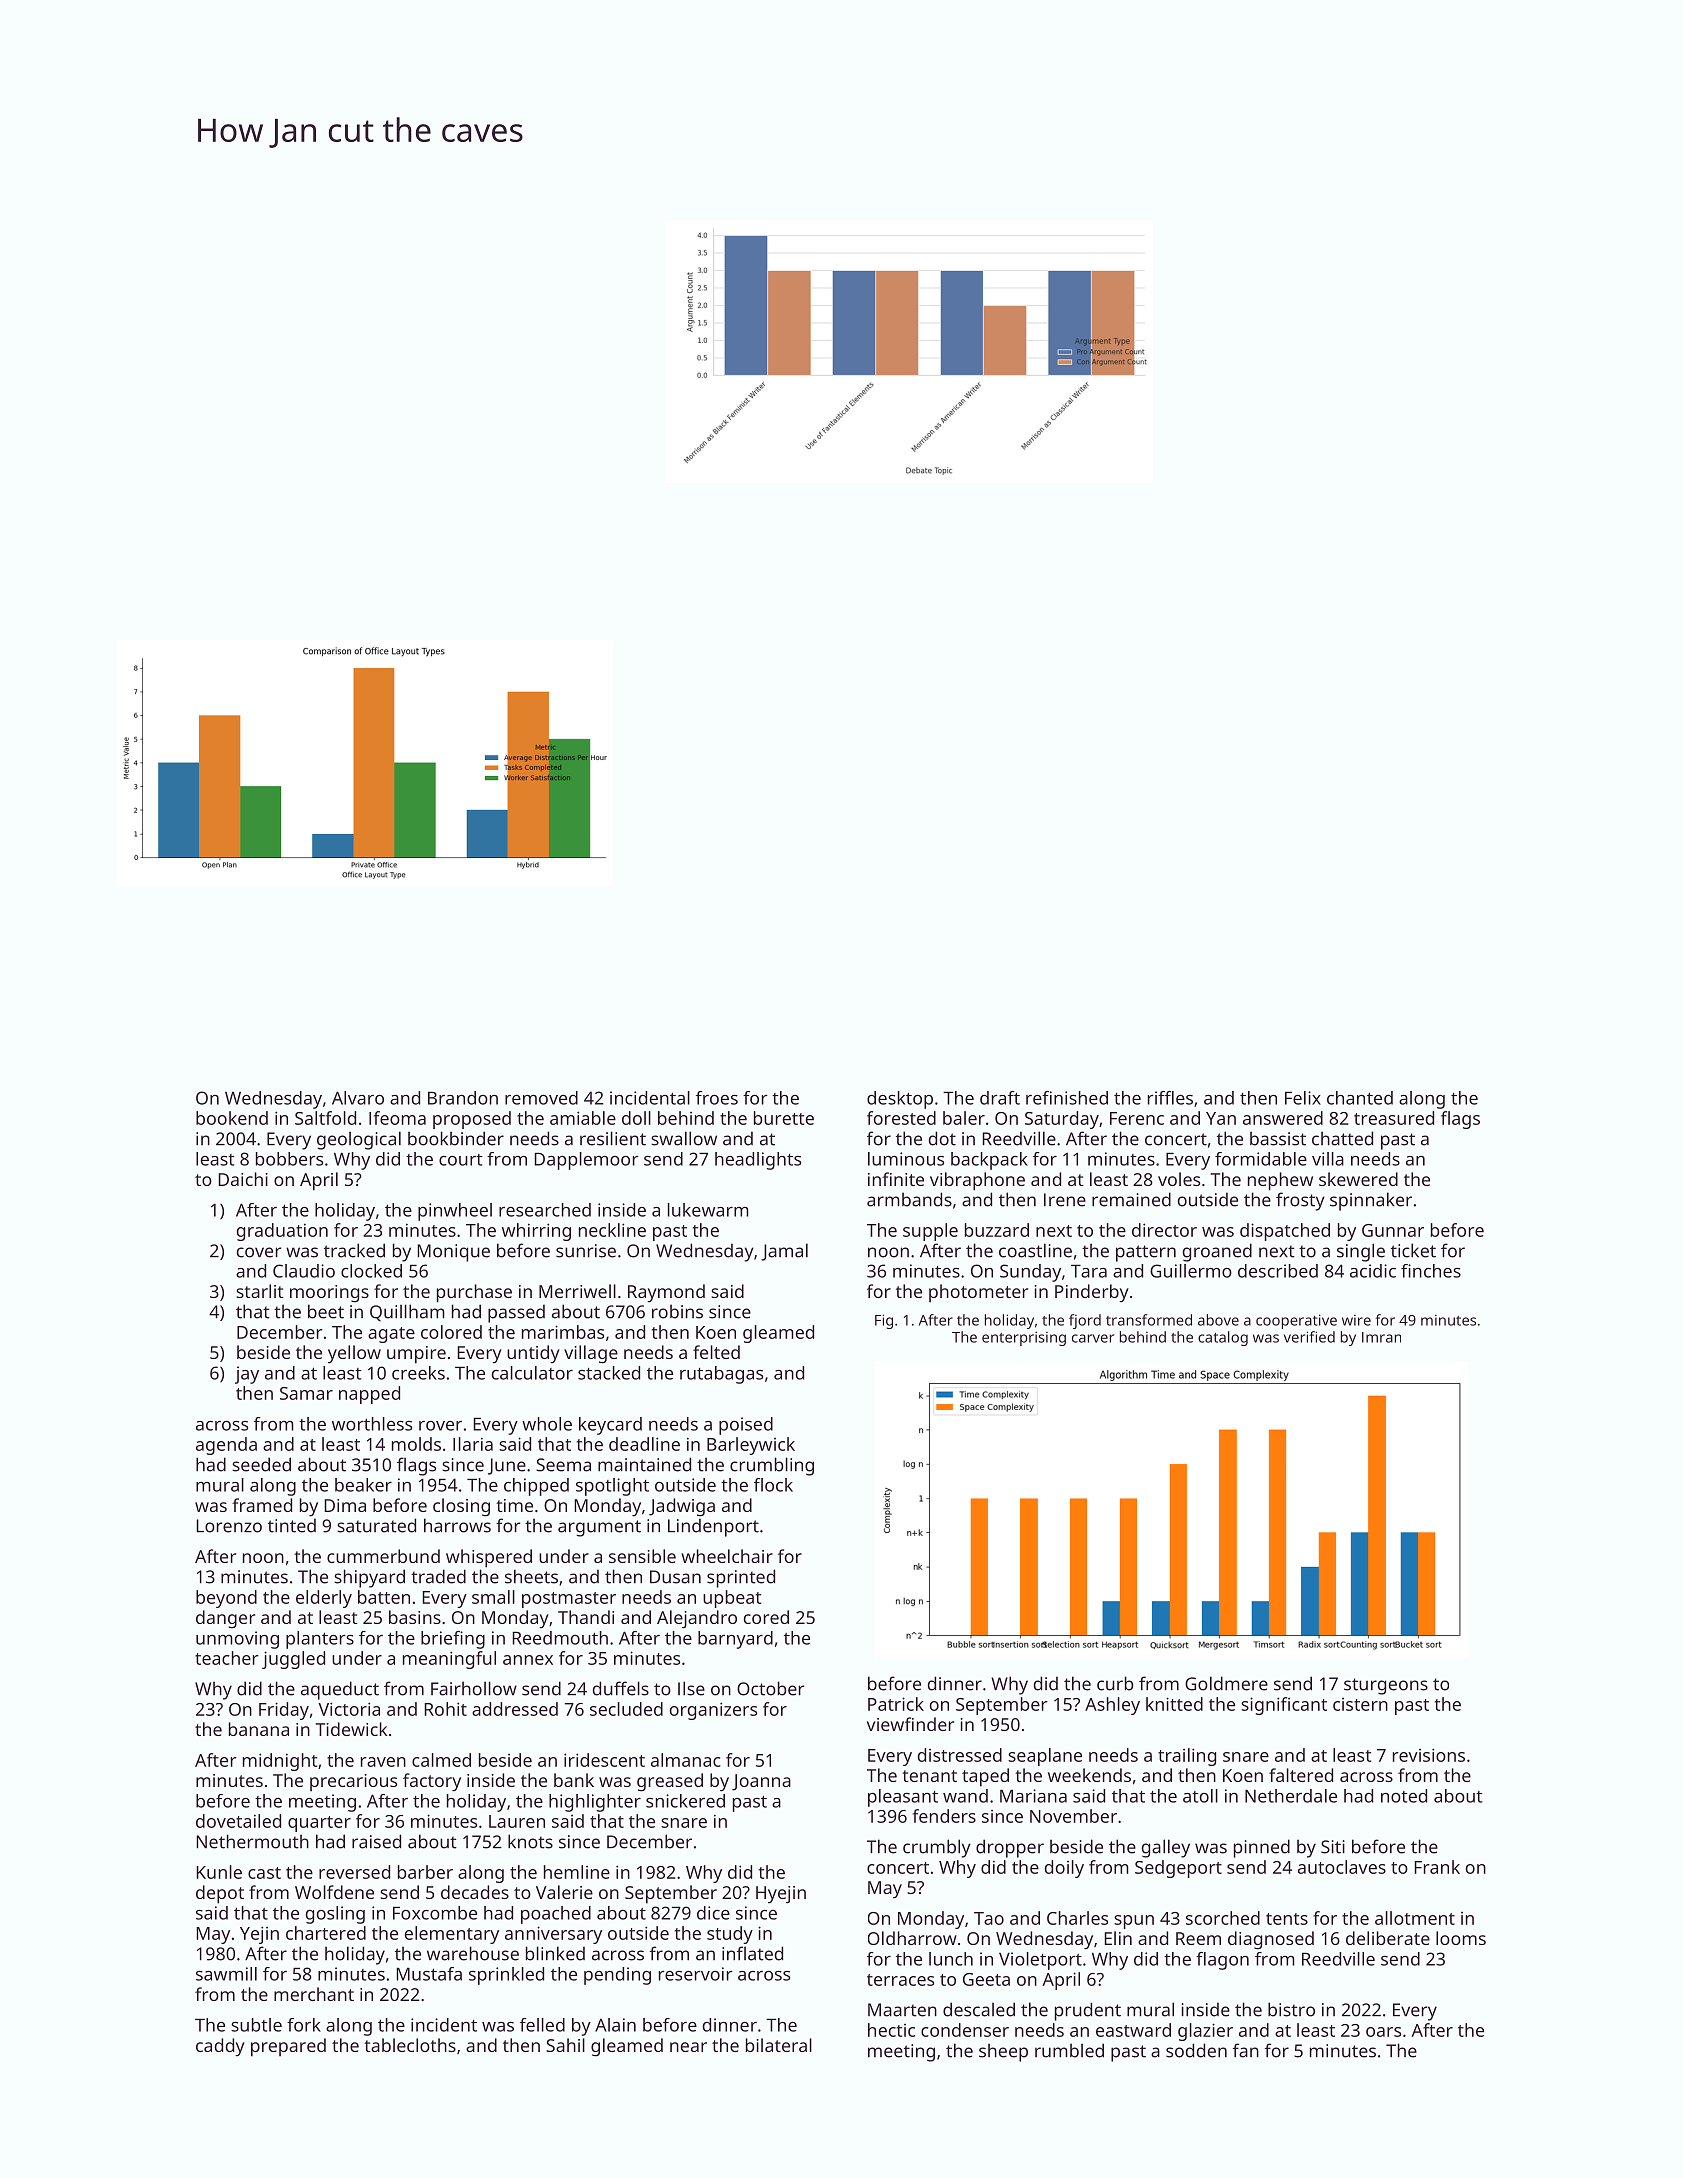  I want to click on graduation, so click(282, 1232).
